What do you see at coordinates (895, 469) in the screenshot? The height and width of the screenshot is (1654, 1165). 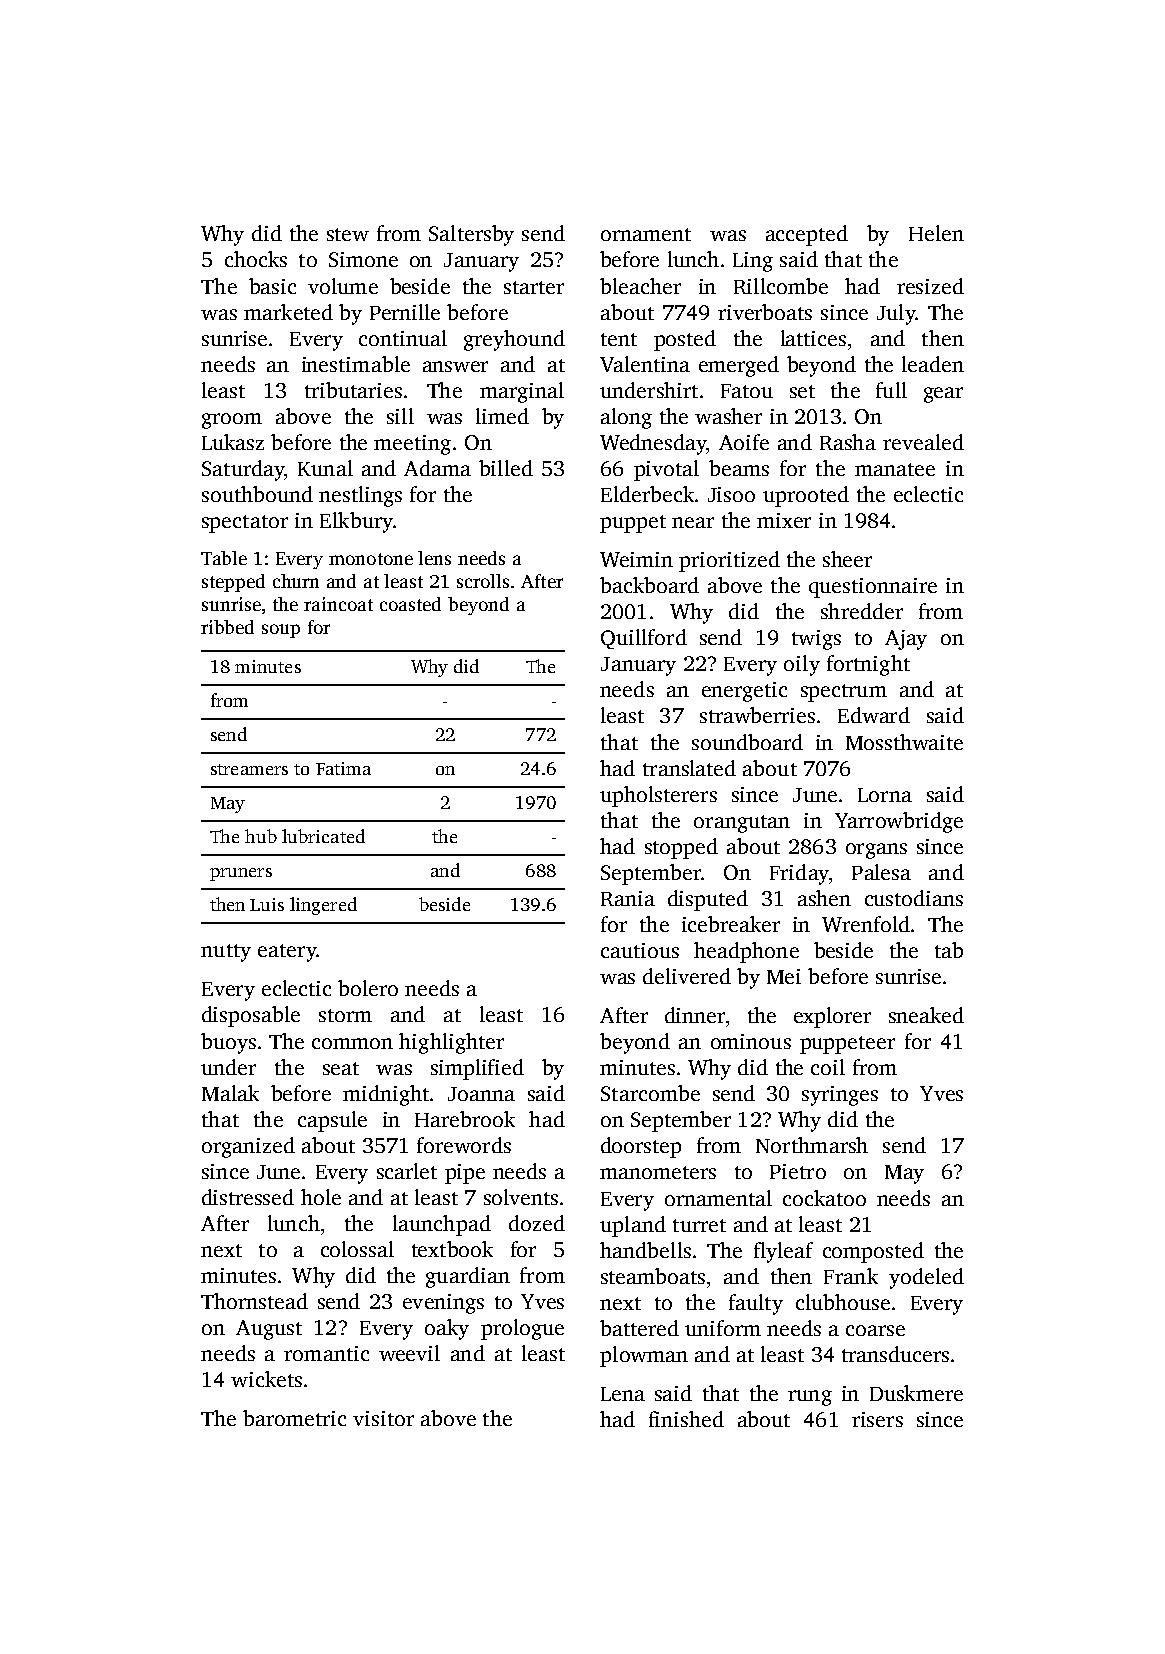 I see `manatee` at bounding box center [895, 469].
